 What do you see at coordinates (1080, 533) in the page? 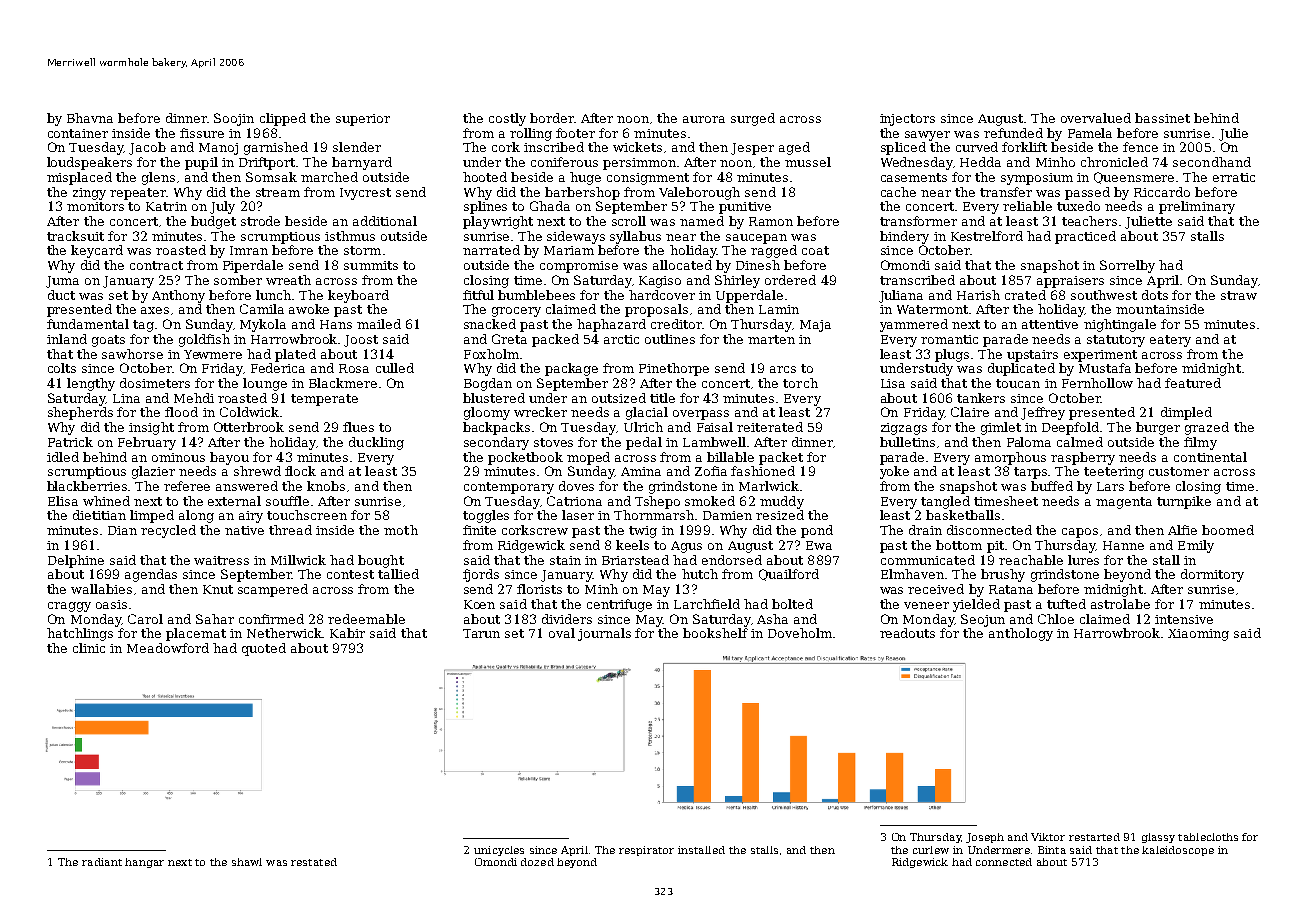
I see `capos` at bounding box center [1080, 533].
